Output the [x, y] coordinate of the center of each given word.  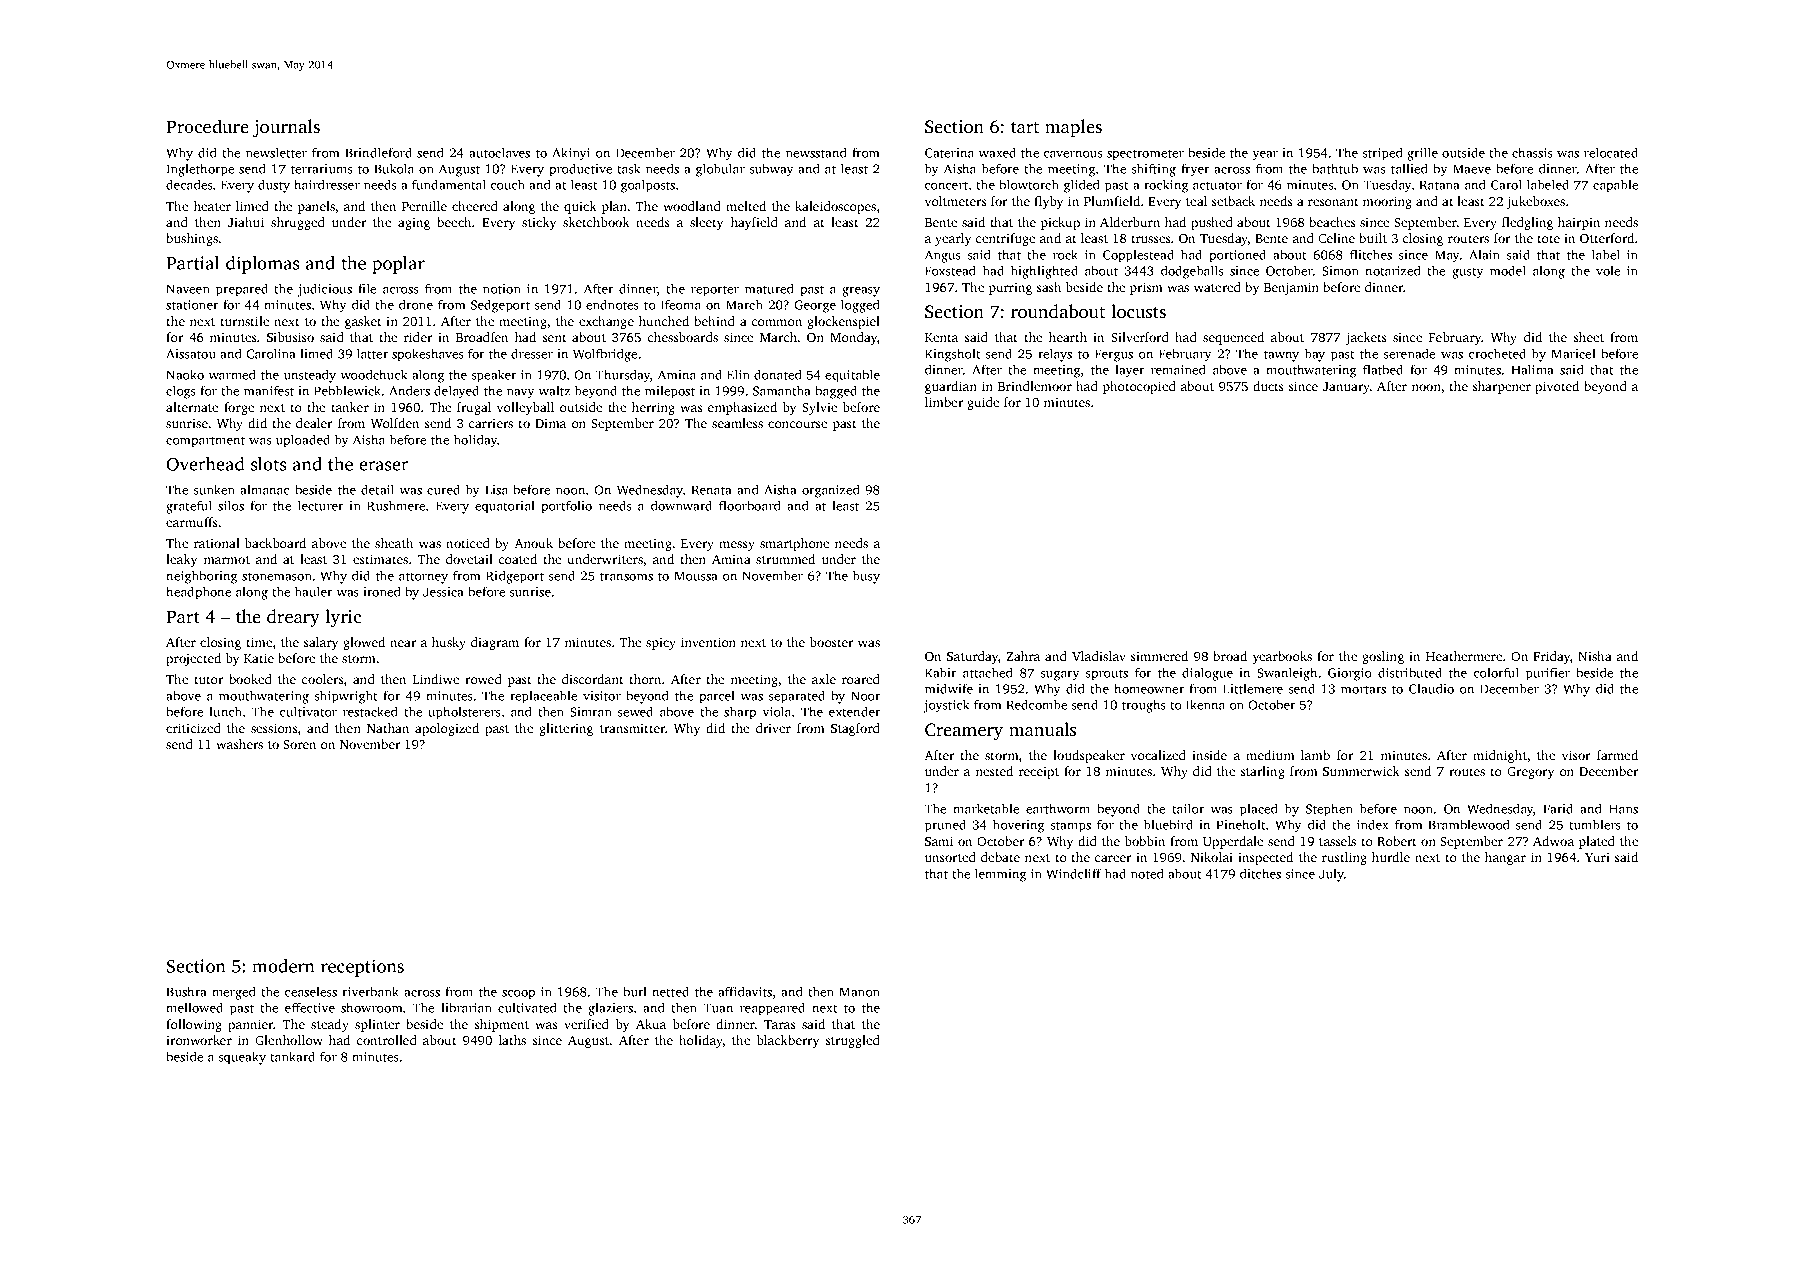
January [1346, 388]
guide [983, 403]
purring [1010, 288]
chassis [1532, 153]
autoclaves [499, 152]
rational [217, 543]
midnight [1500, 756]
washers [239, 744]
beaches [1332, 222]
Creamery [964, 731]
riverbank [370, 992]
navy [521, 394]
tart [1025, 127]
